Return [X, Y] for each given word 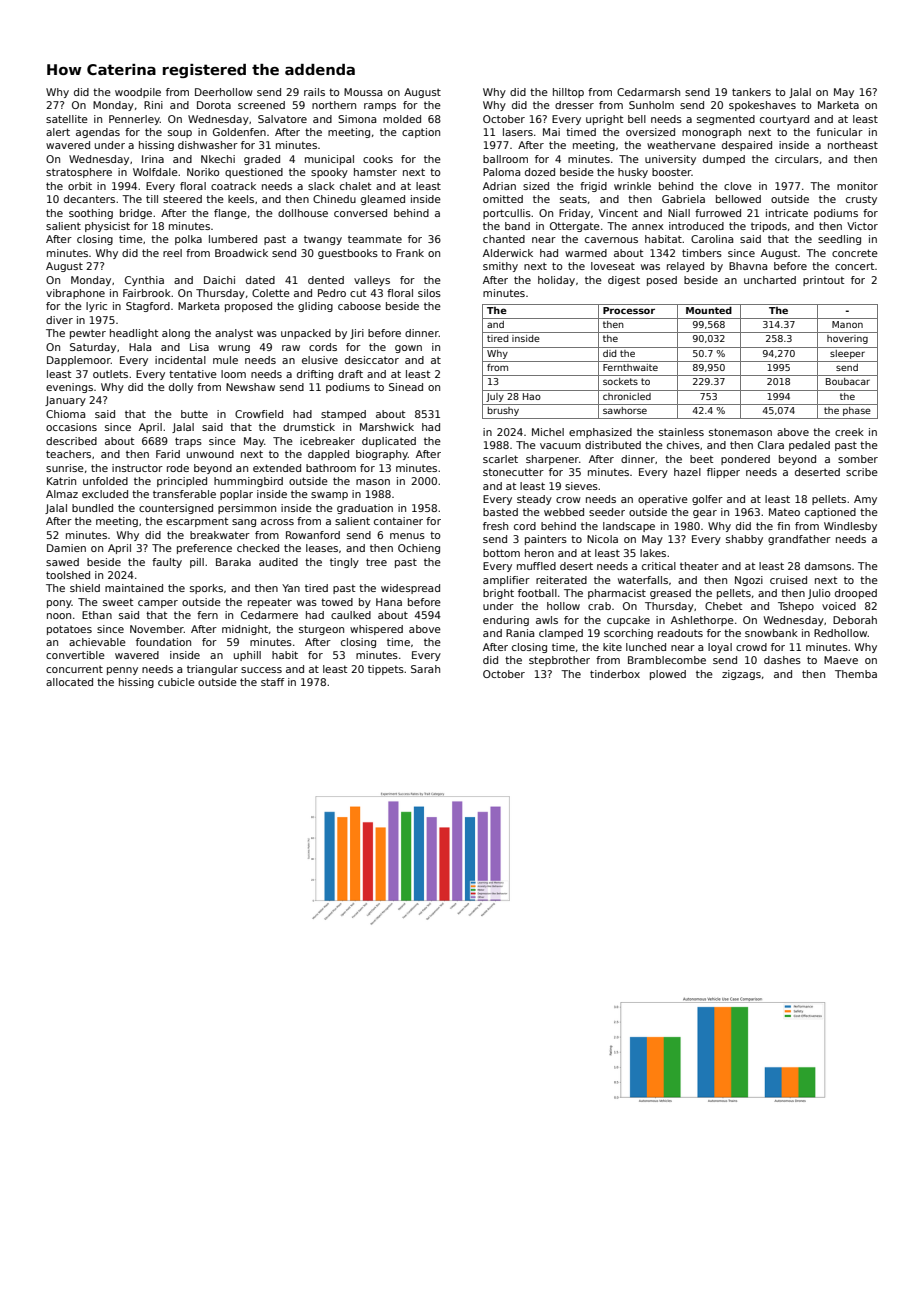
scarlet [500, 459]
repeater [270, 603]
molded [402, 119]
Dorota [214, 105]
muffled [536, 566]
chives [683, 445]
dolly [181, 388]
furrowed [718, 213]
